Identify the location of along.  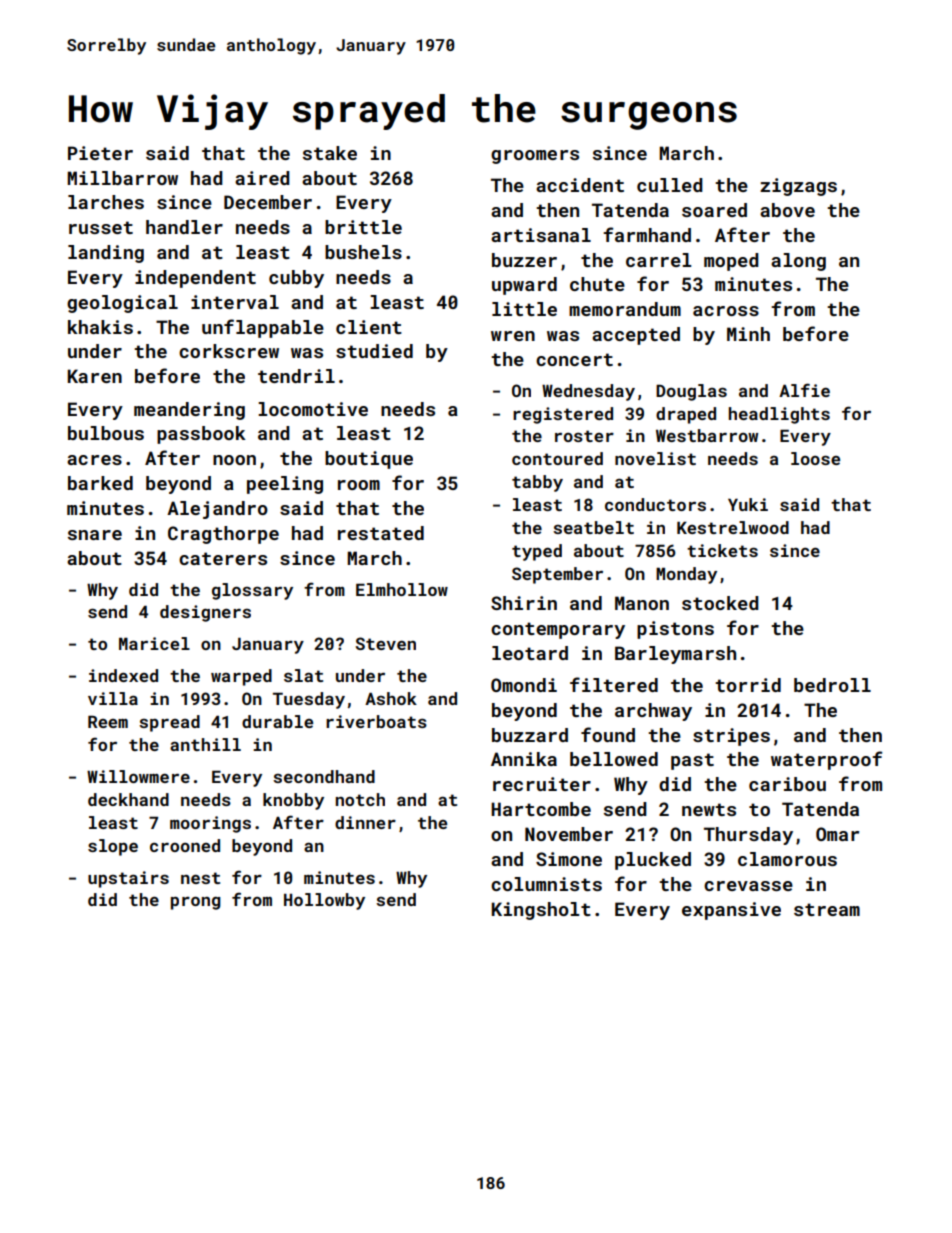
(798, 262).
